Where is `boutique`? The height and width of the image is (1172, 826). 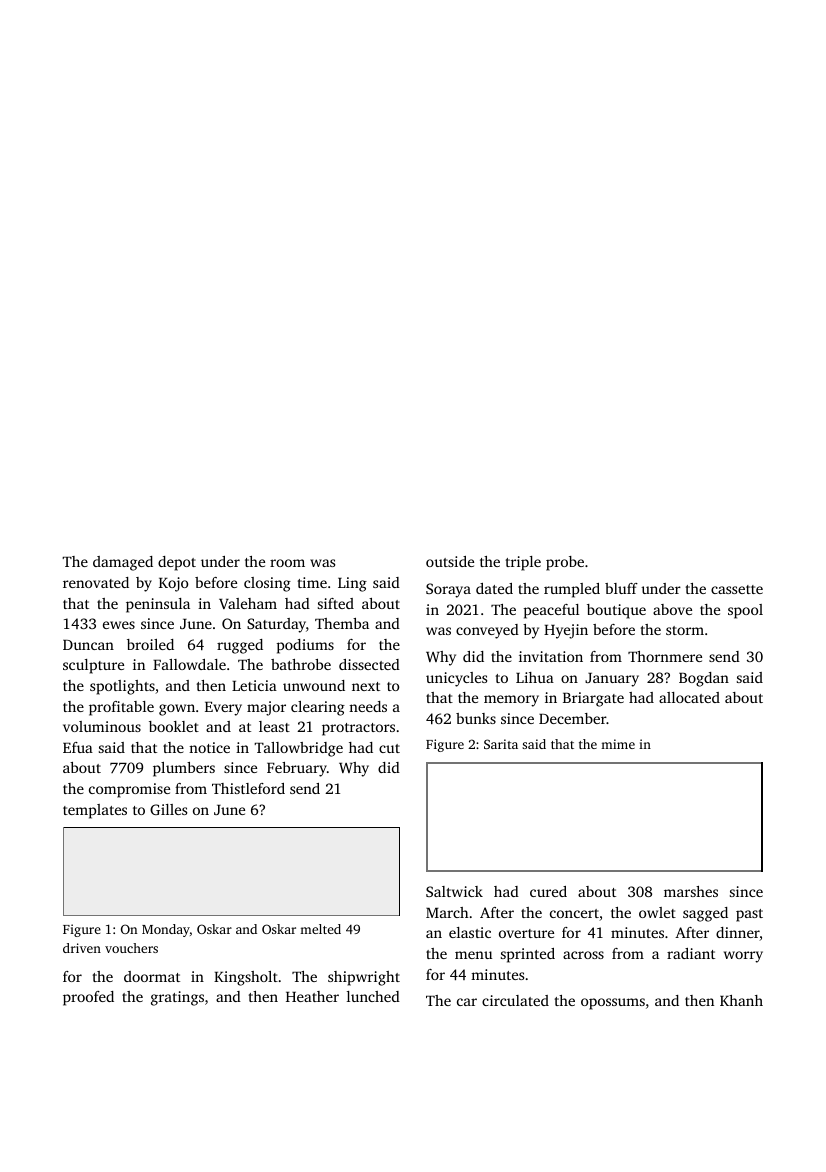
boutique is located at coordinates (616, 611).
